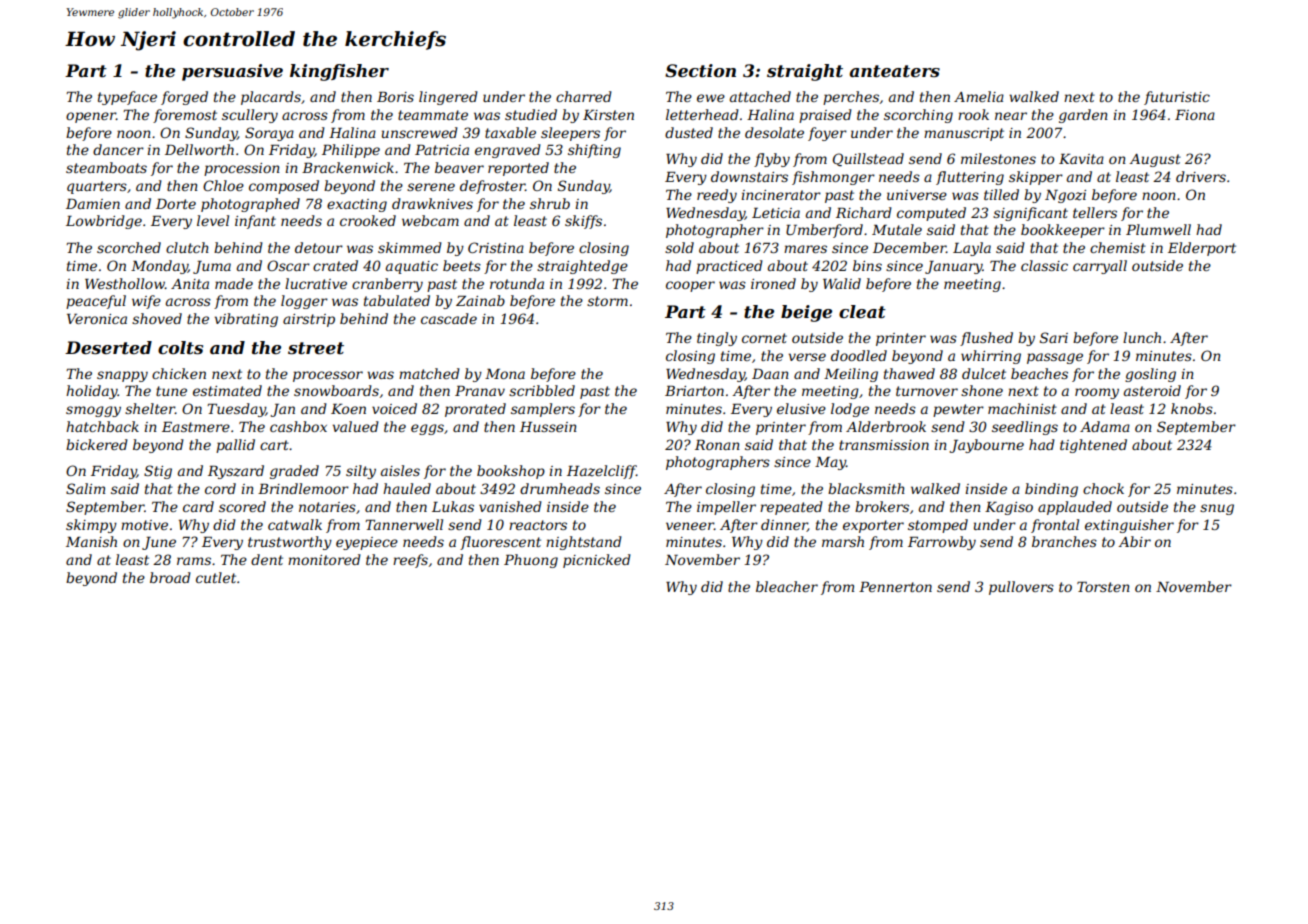 The width and height of the screenshot is (1308, 924). Describe the element at coordinates (304, 302) in the screenshot. I see `logger` at that location.
